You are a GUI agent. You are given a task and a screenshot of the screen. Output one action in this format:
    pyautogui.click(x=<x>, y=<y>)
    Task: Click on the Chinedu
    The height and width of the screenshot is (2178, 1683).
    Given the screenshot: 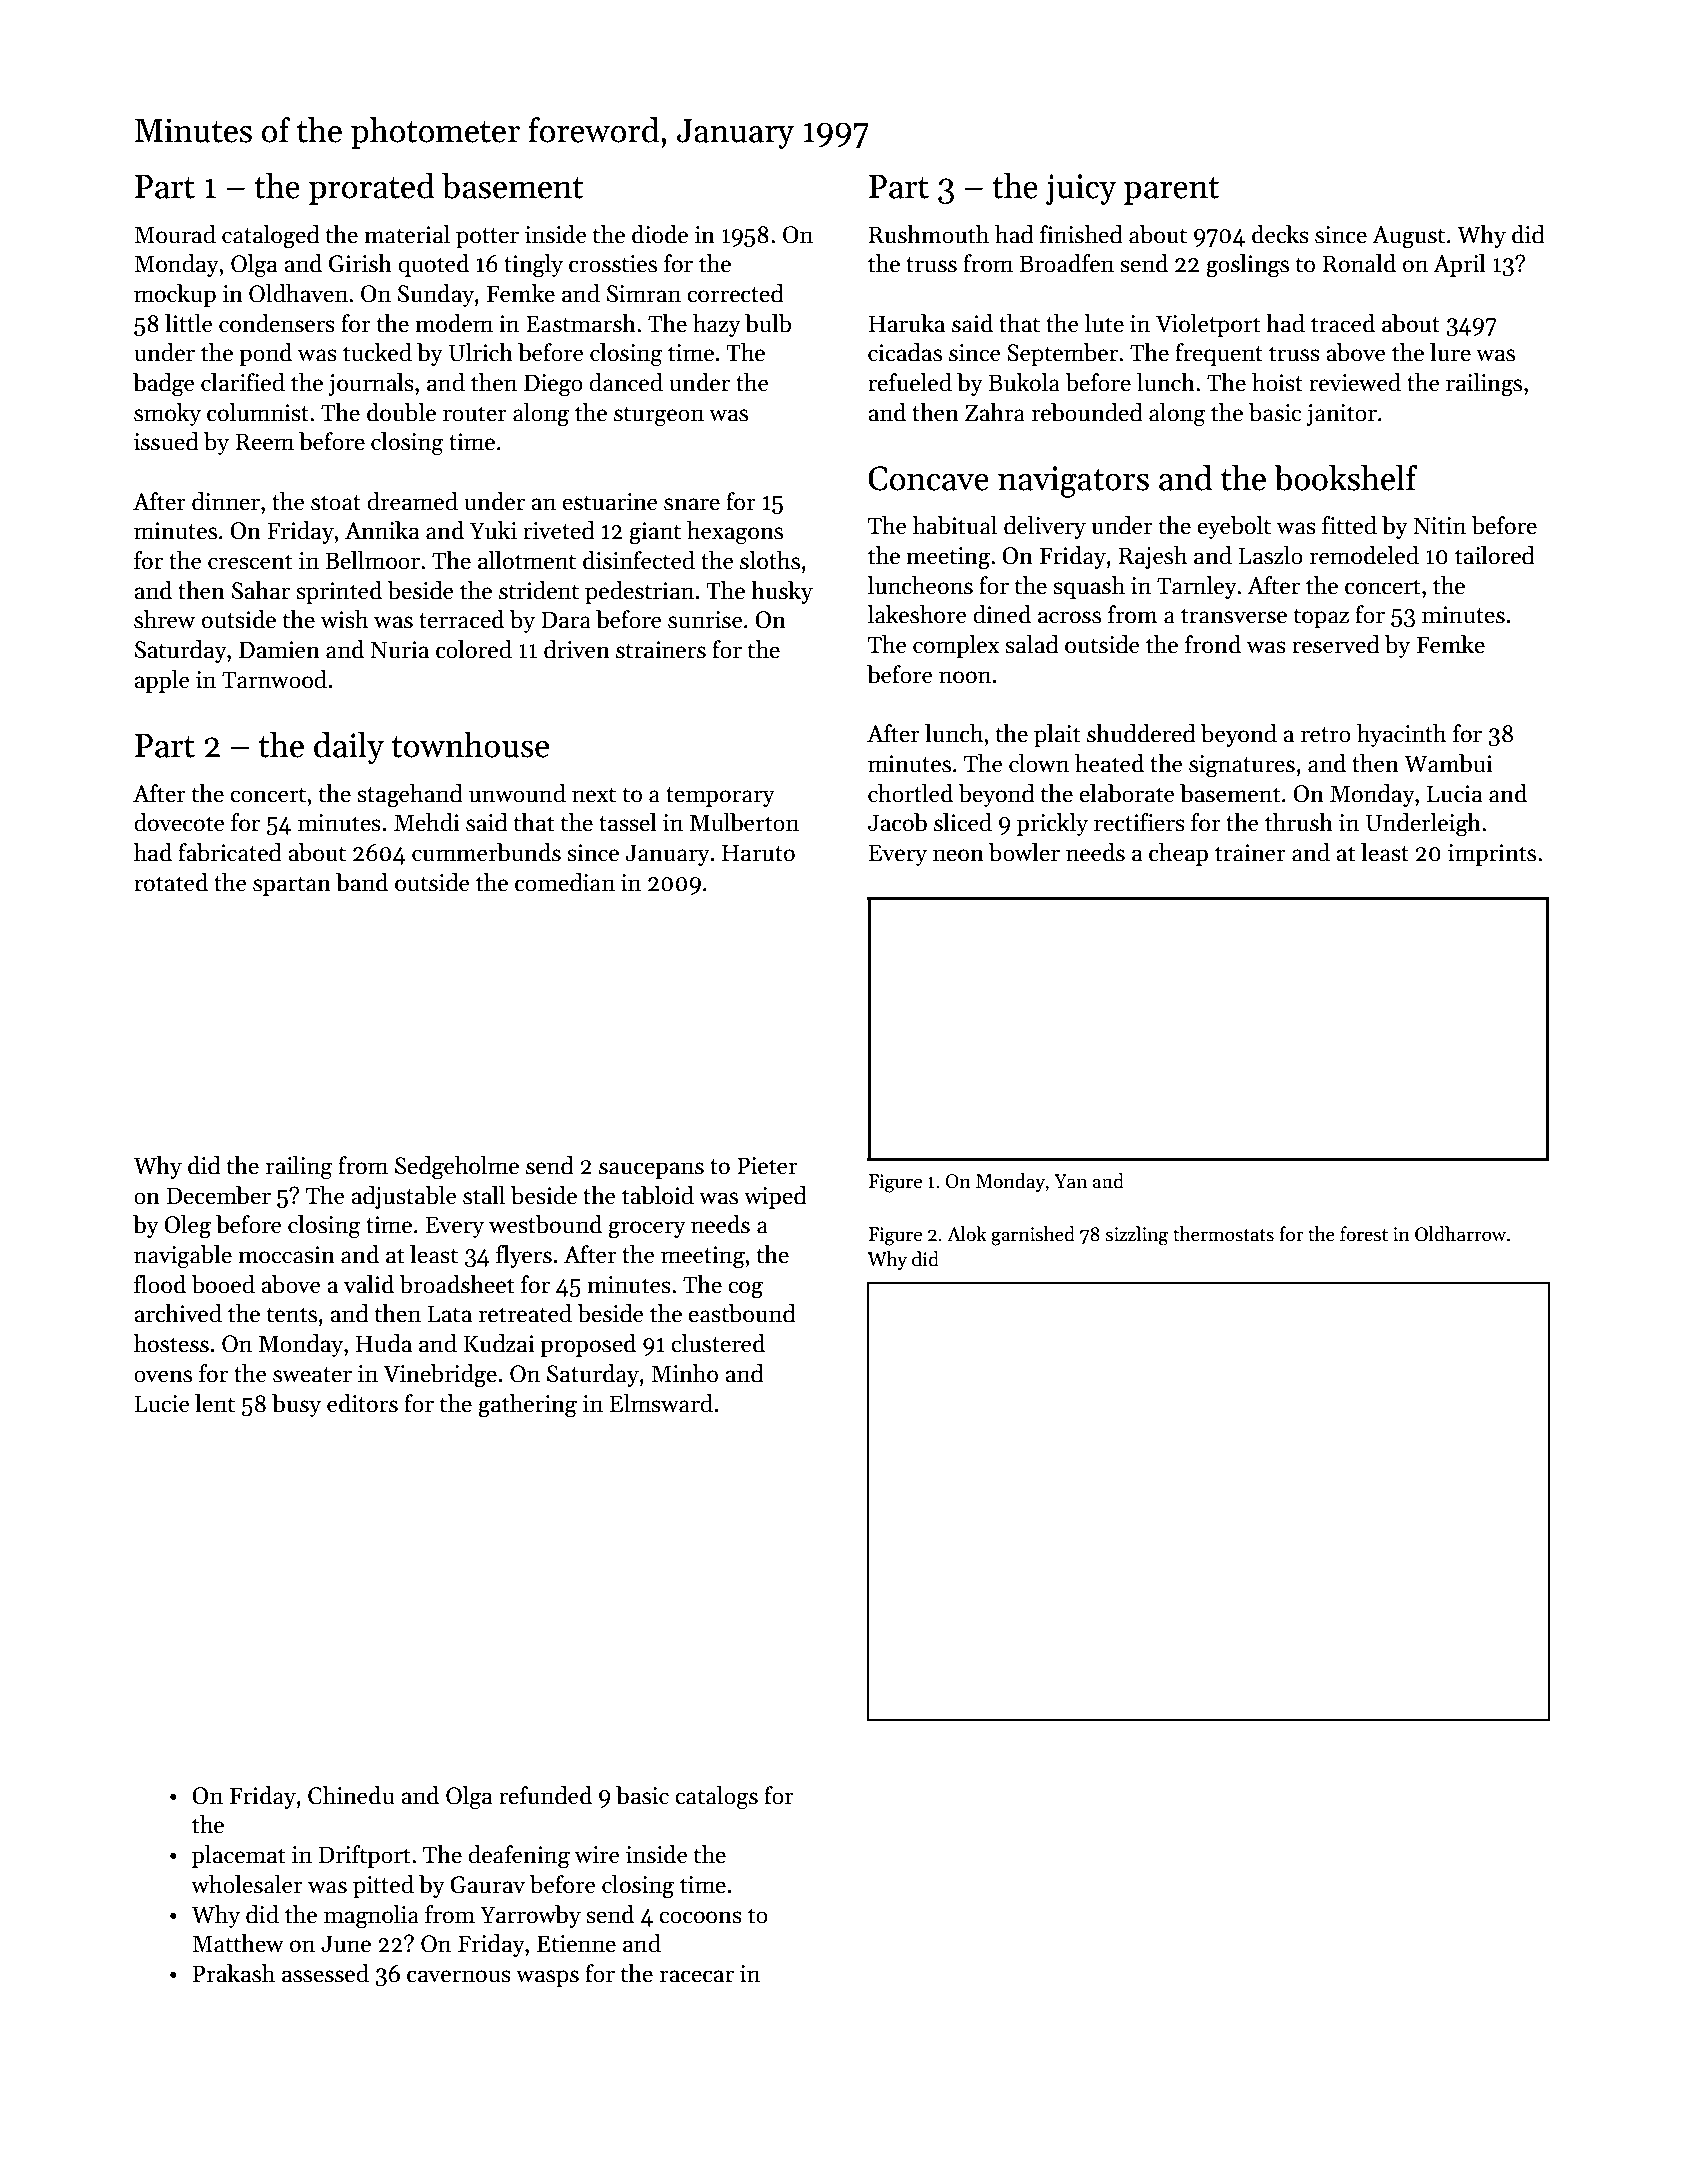 What is the action you would take?
    pyautogui.click(x=351, y=1795)
